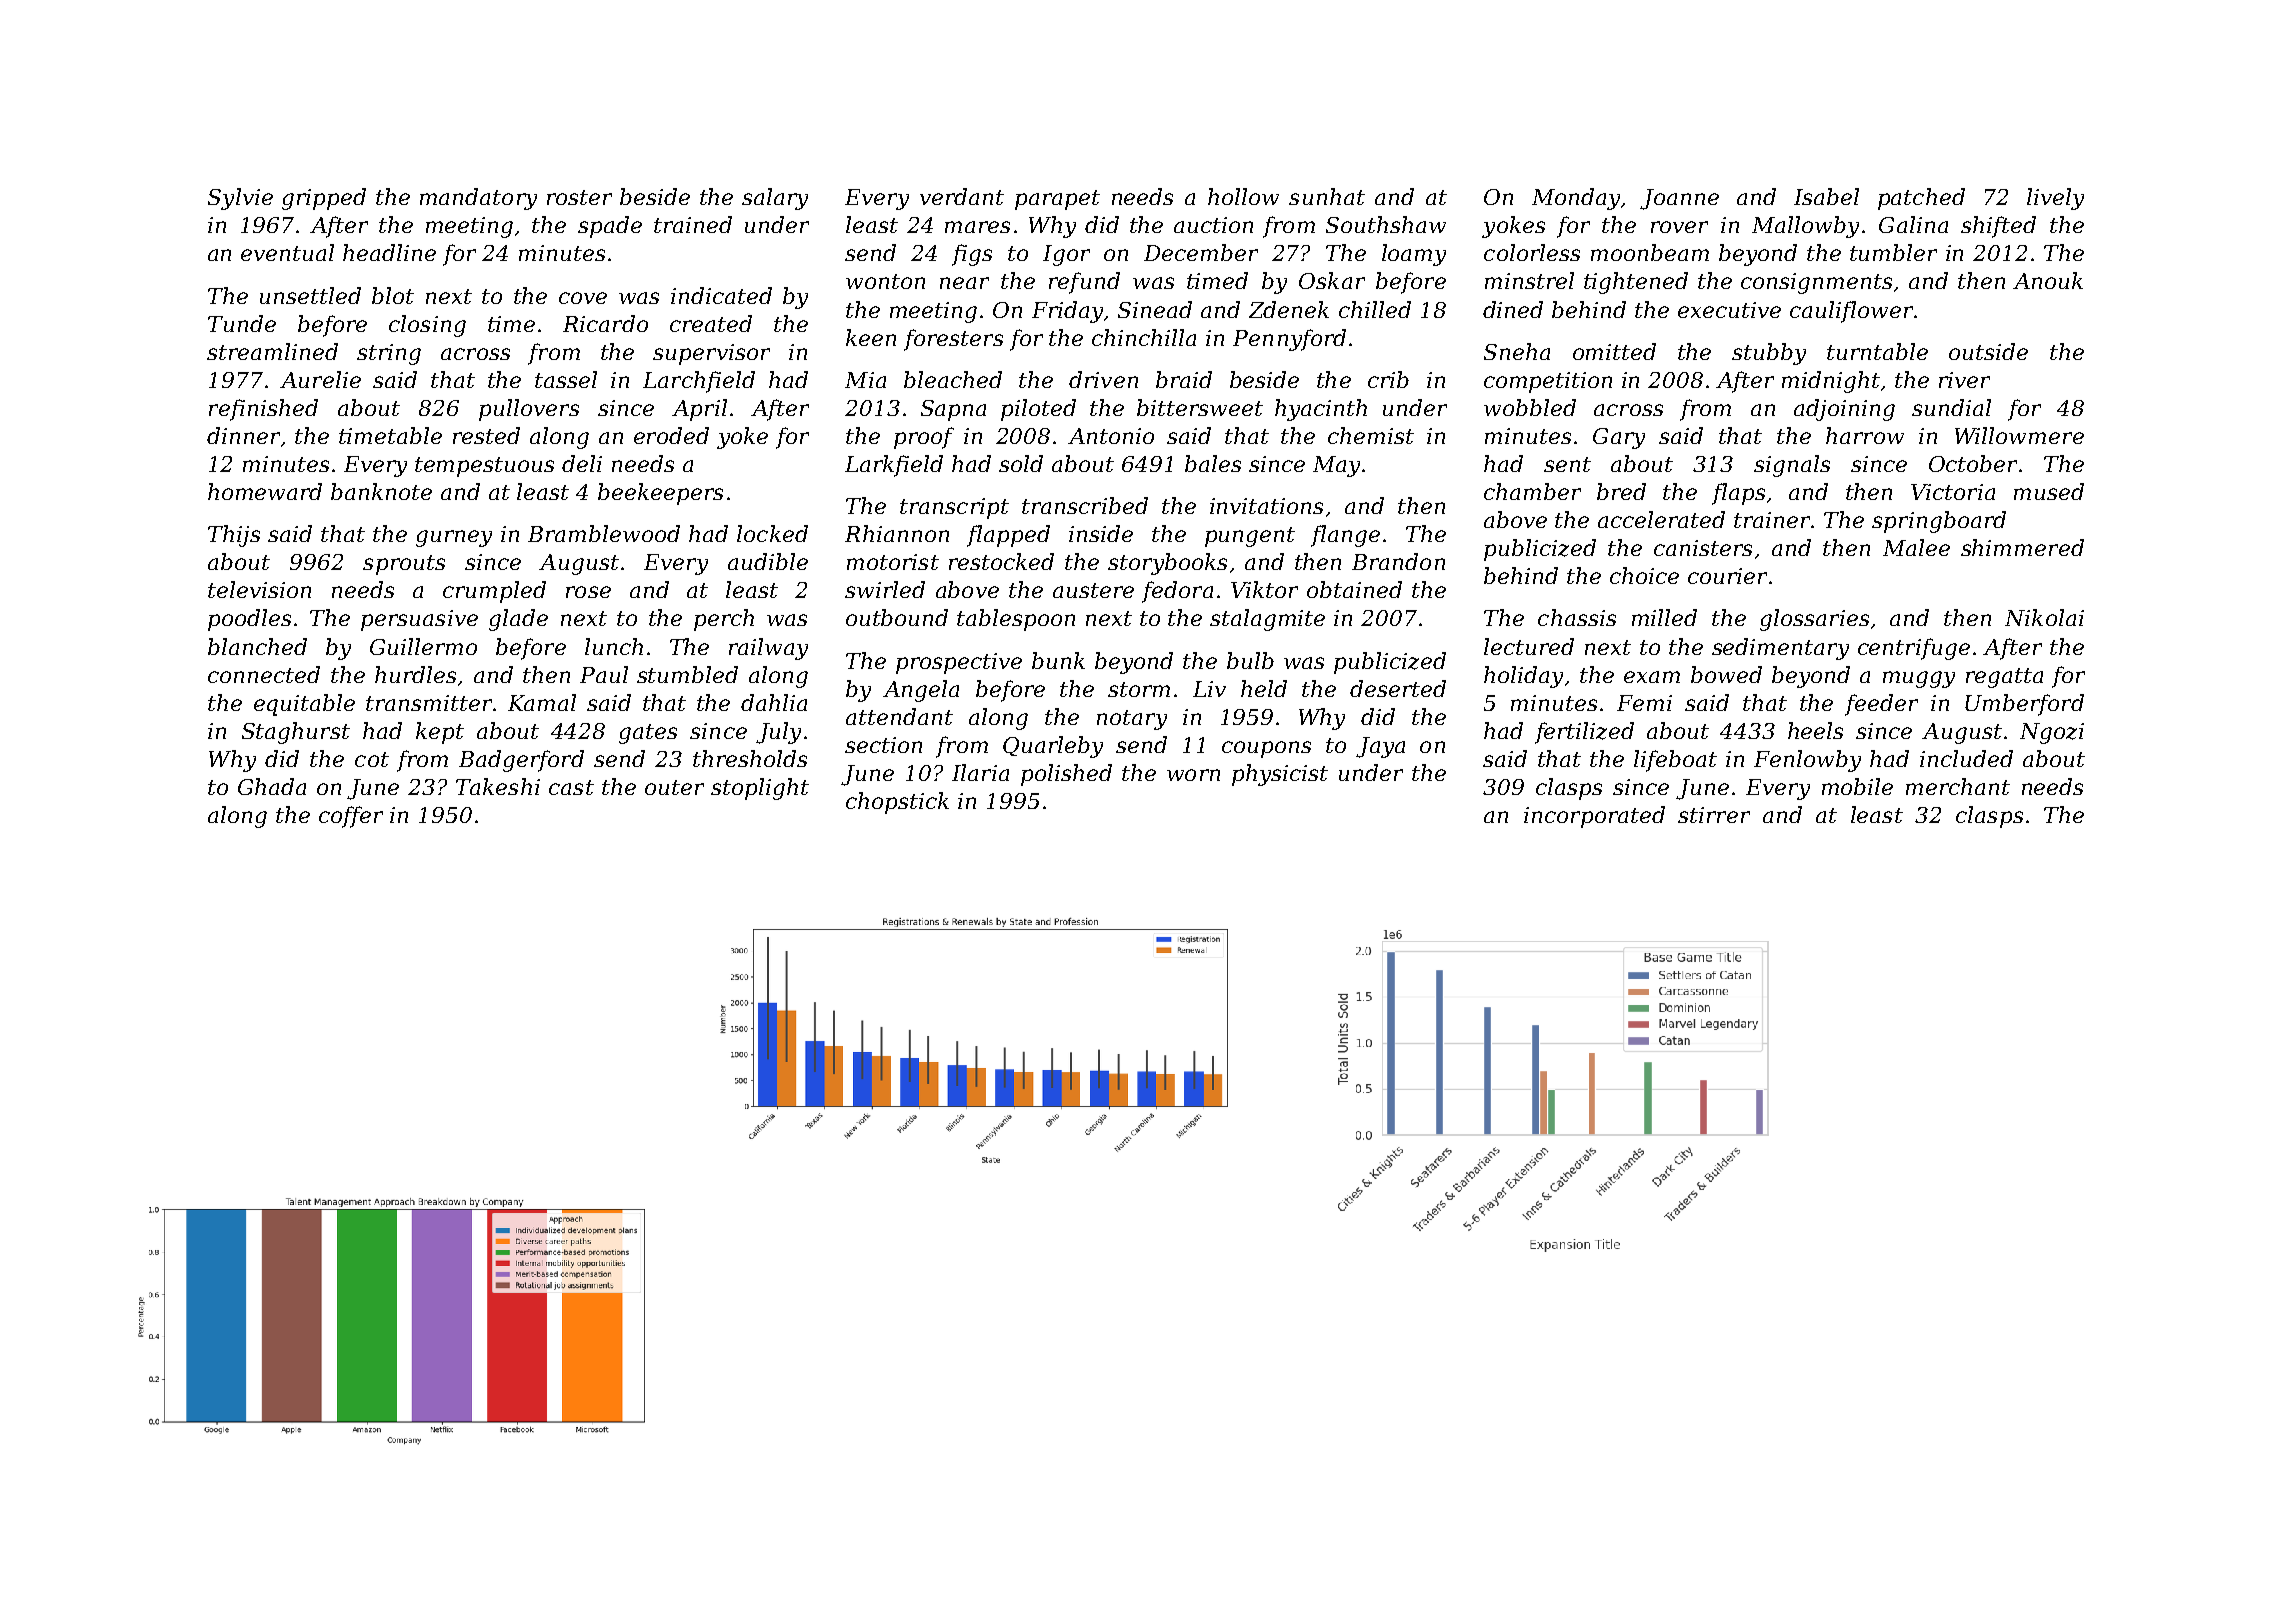  I want to click on glade, so click(518, 620).
